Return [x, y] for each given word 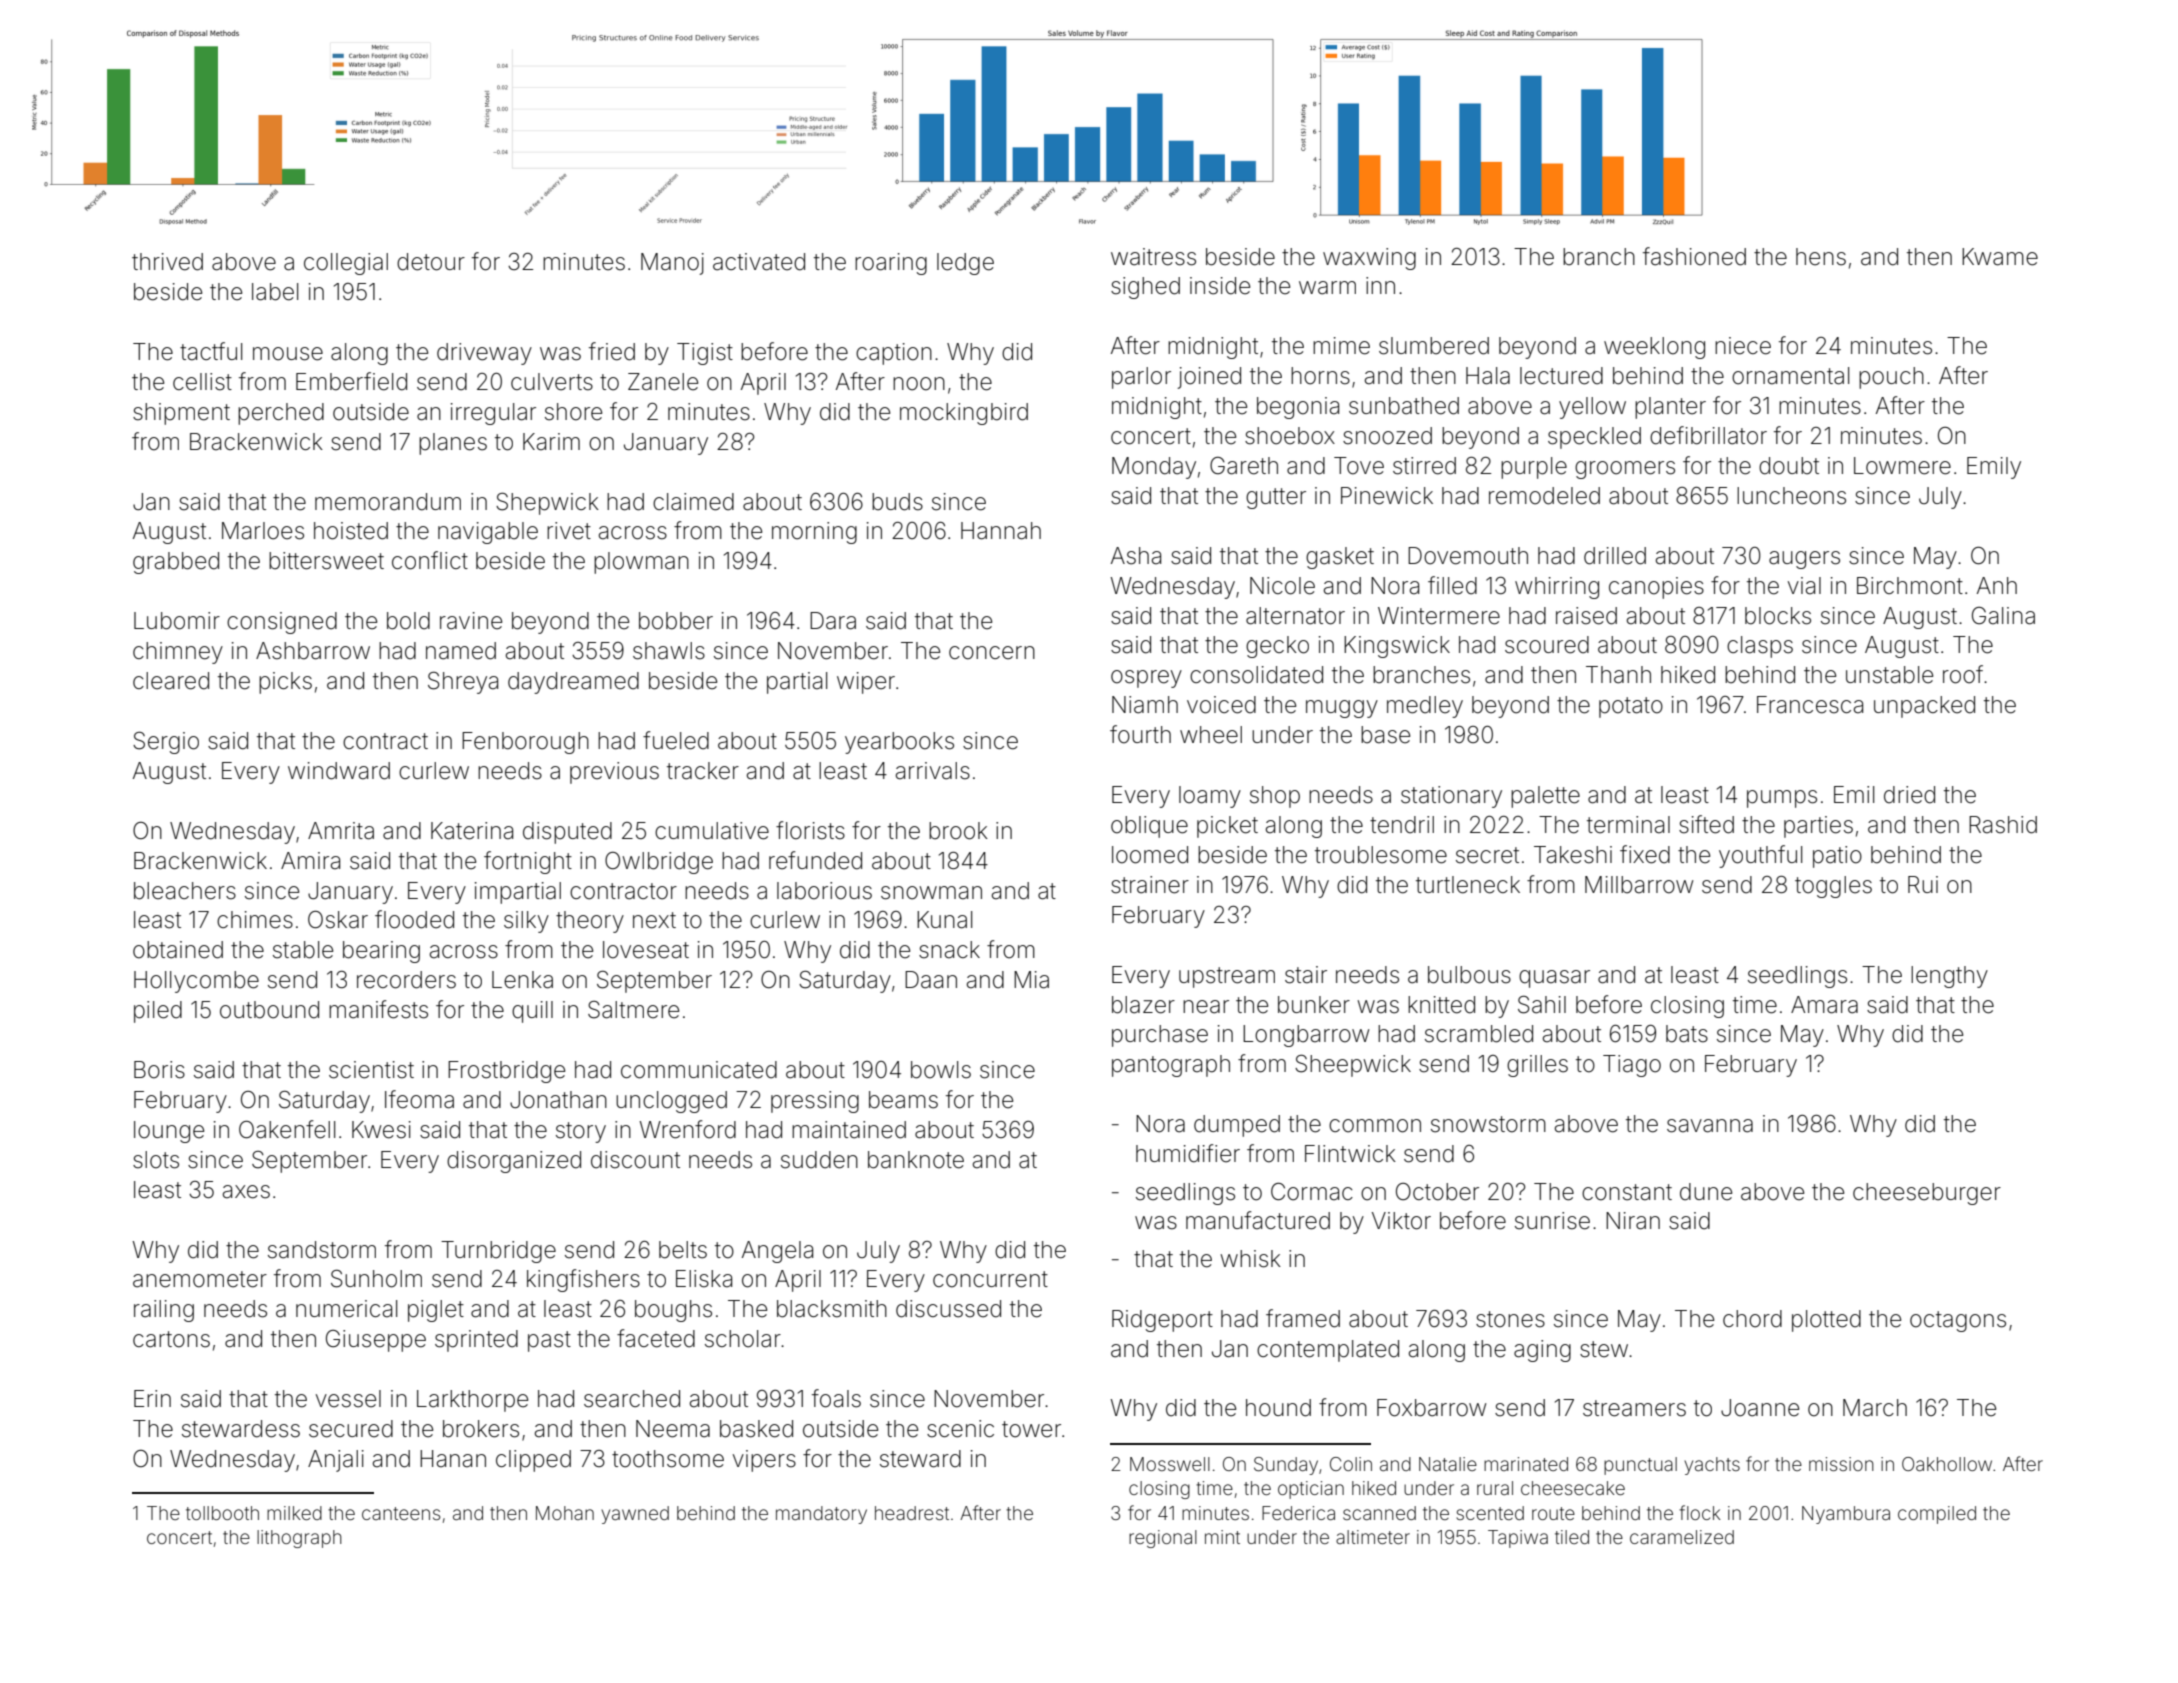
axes [246, 1192]
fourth [1140, 734]
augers [1804, 560]
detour [431, 262]
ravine [471, 621]
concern [992, 653]
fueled [676, 740]
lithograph [299, 1539]
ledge [965, 264]
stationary [1451, 797]
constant [1627, 1192]
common [1375, 1126]
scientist [371, 1070]
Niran [1633, 1221]
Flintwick [1350, 1153]
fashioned [1694, 256]
